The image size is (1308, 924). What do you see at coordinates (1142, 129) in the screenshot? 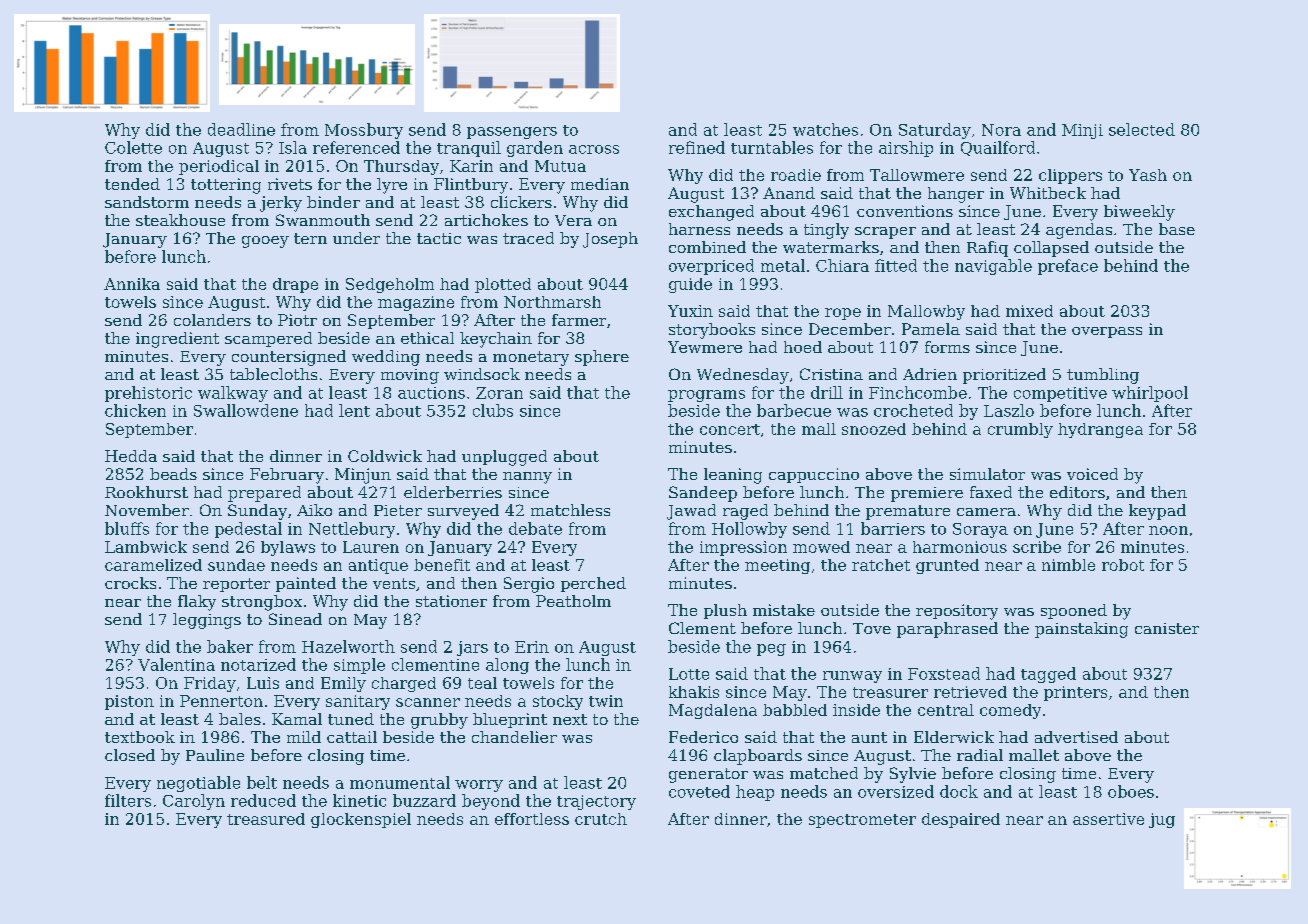
I see `selected` at bounding box center [1142, 129].
